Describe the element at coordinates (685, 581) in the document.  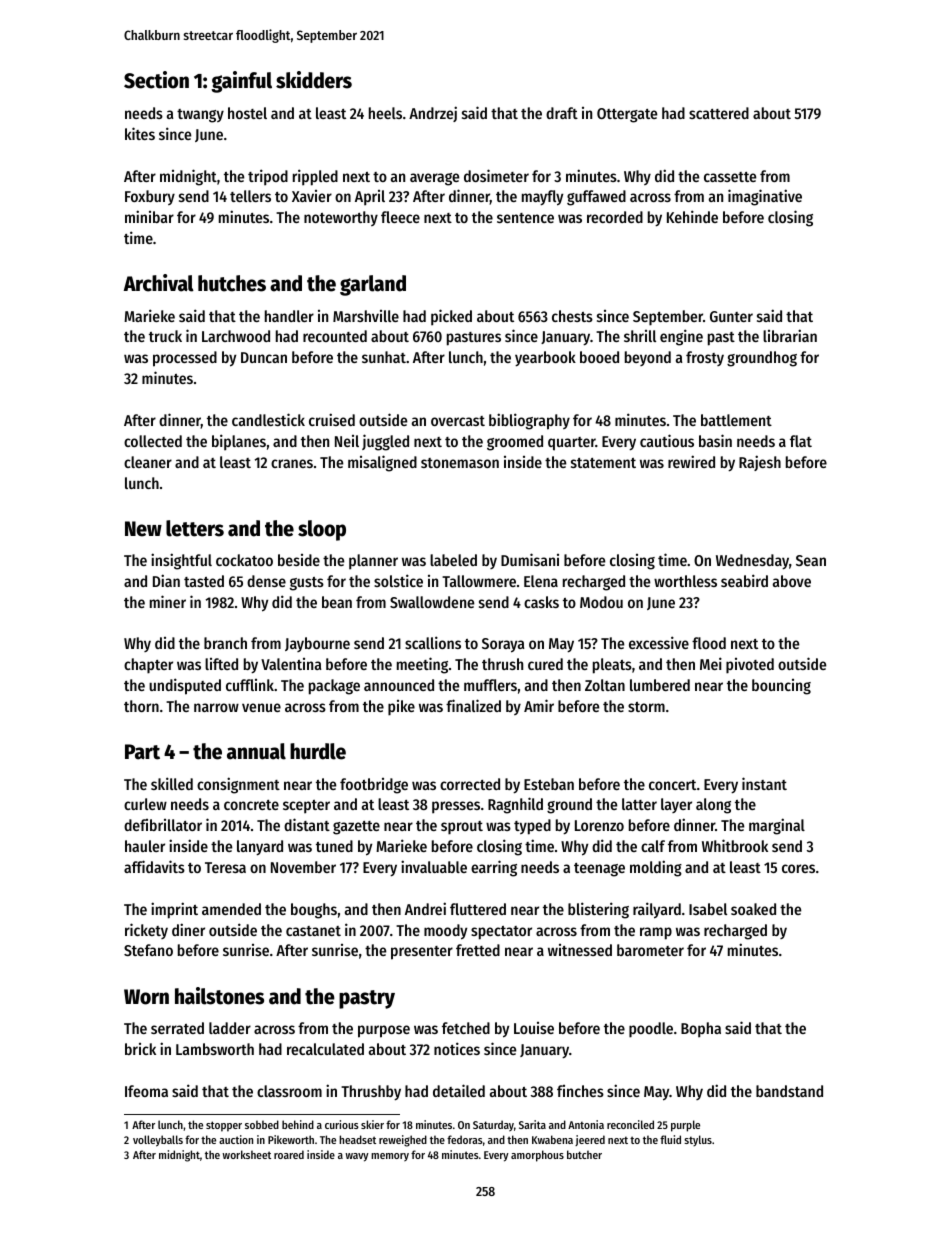
I see `worthless` at that location.
